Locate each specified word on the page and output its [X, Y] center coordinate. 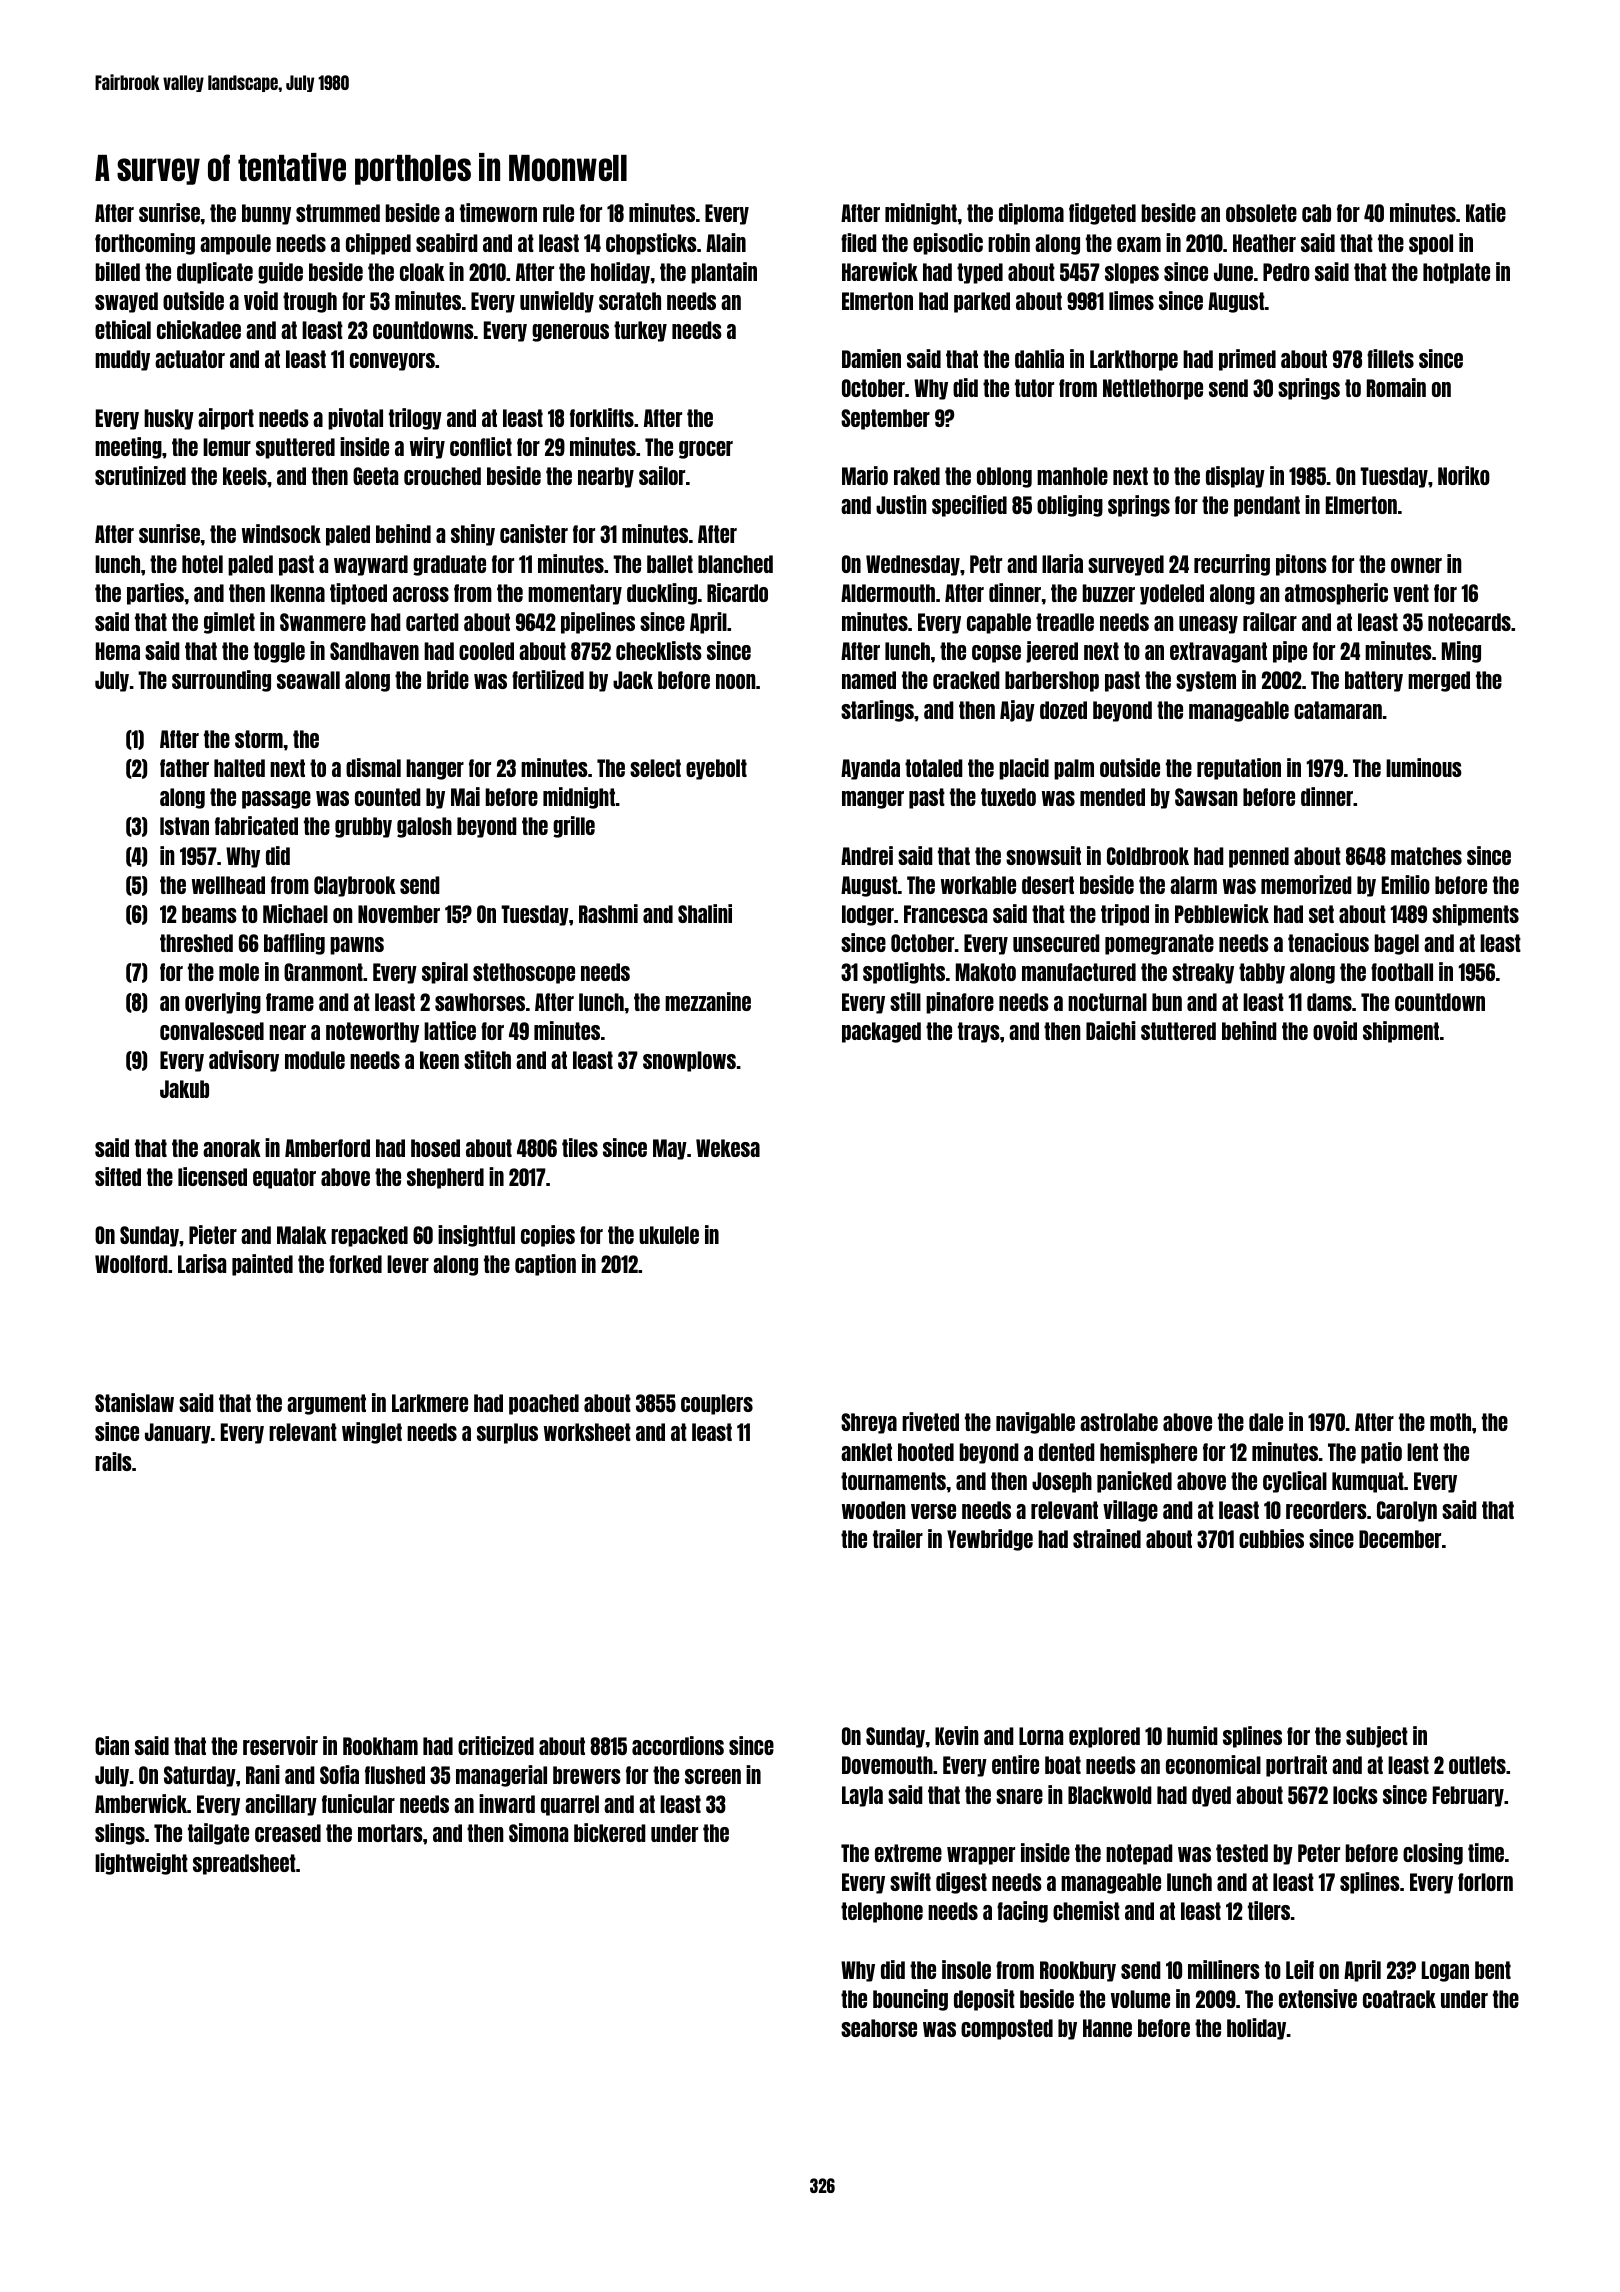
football [1402, 972]
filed [859, 242]
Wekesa [728, 1148]
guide [280, 273]
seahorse [879, 2028]
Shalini [705, 913]
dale [1266, 1422]
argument [326, 1404]
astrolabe [1119, 1422]
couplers [717, 1404]
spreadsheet [244, 1864]
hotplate [1456, 273]
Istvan [184, 826]
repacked [369, 1236]
